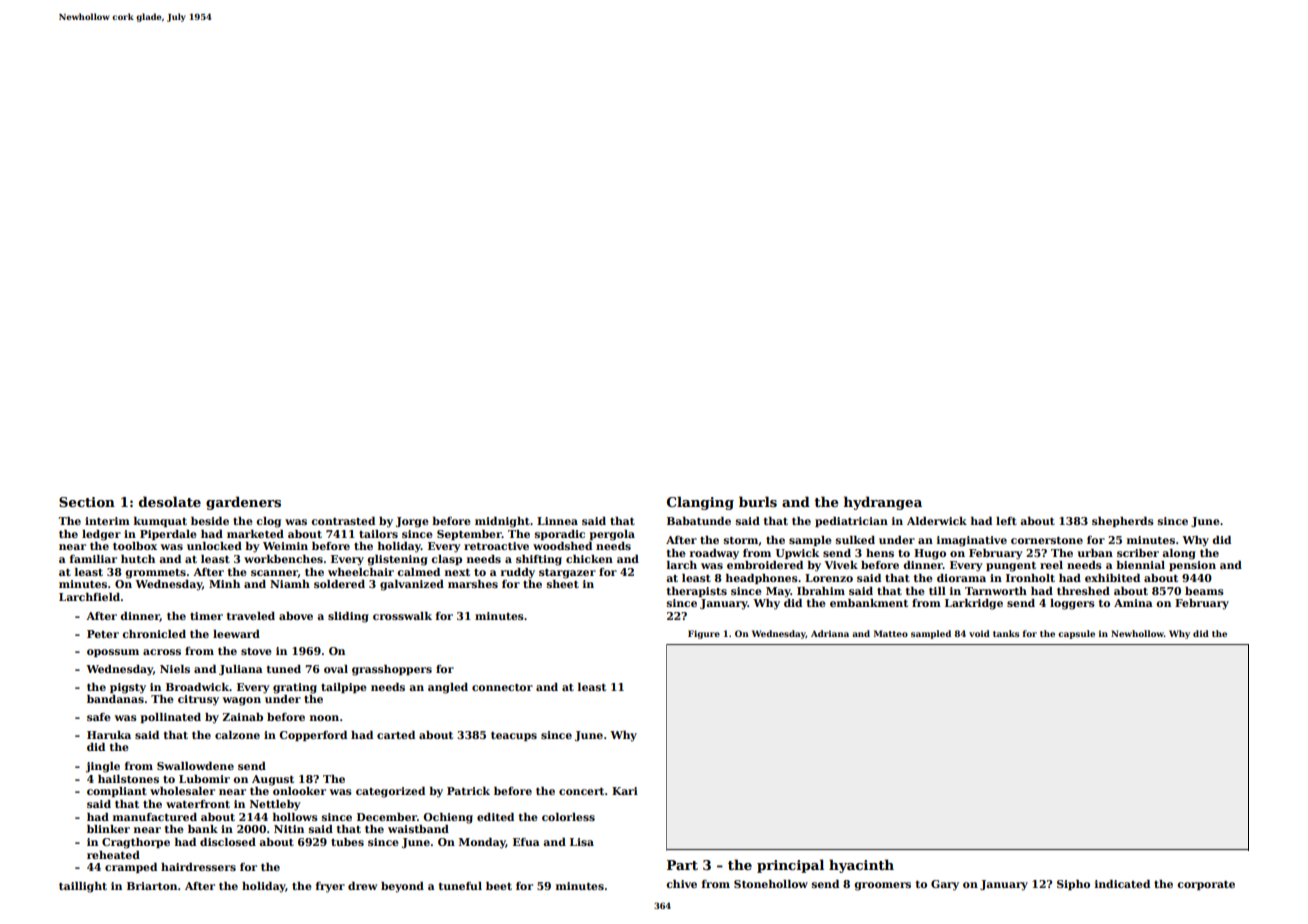  I want to click on hyacinth, so click(861, 866).
